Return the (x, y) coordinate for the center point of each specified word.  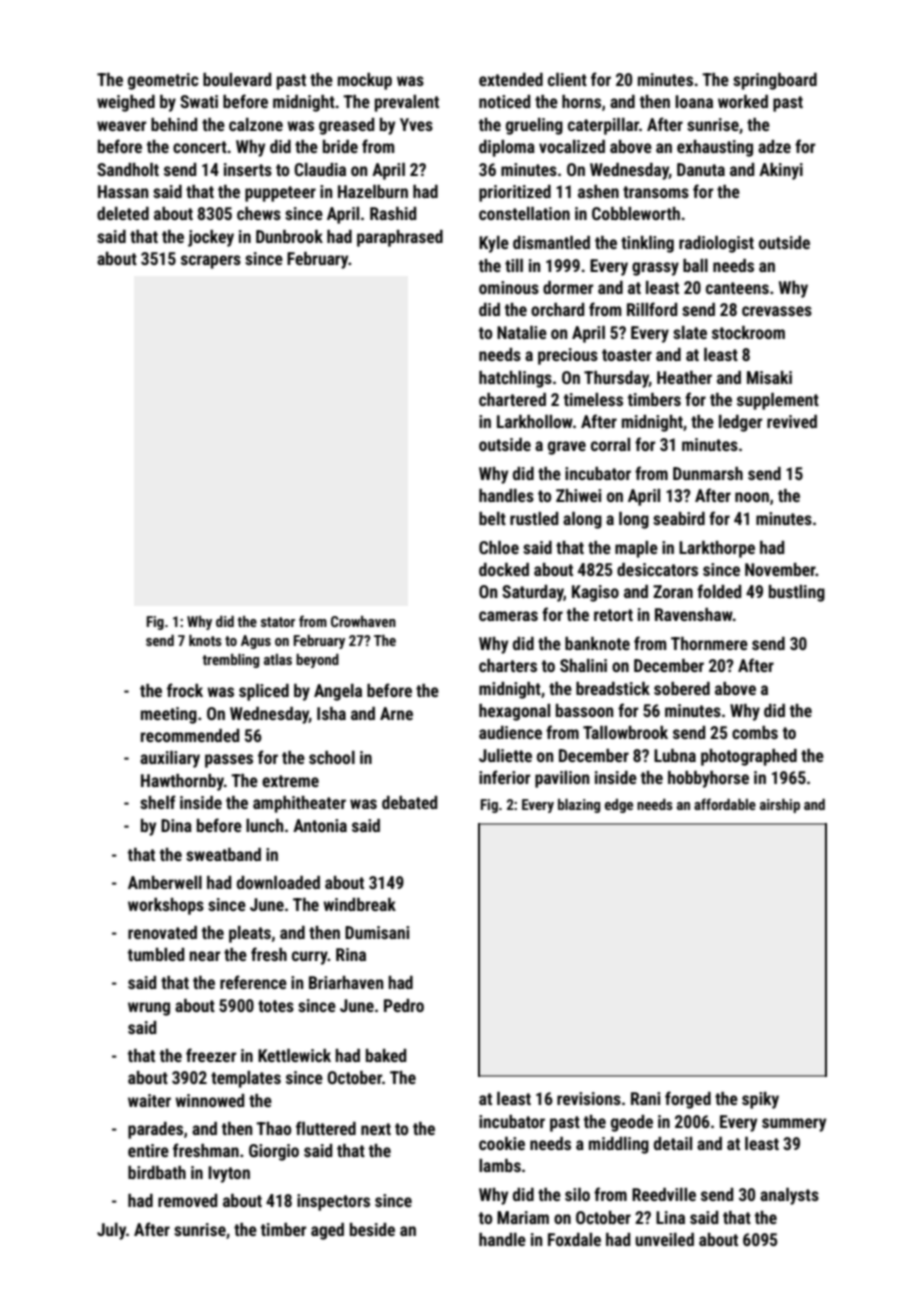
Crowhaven (363, 621)
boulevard (237, 79)
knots (205, 640)
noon (752, 497)
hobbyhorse (708, 779)
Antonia (320, 825)
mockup (365, 81)
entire (148, 1150)
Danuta (701, 169)
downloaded (278, 882)
